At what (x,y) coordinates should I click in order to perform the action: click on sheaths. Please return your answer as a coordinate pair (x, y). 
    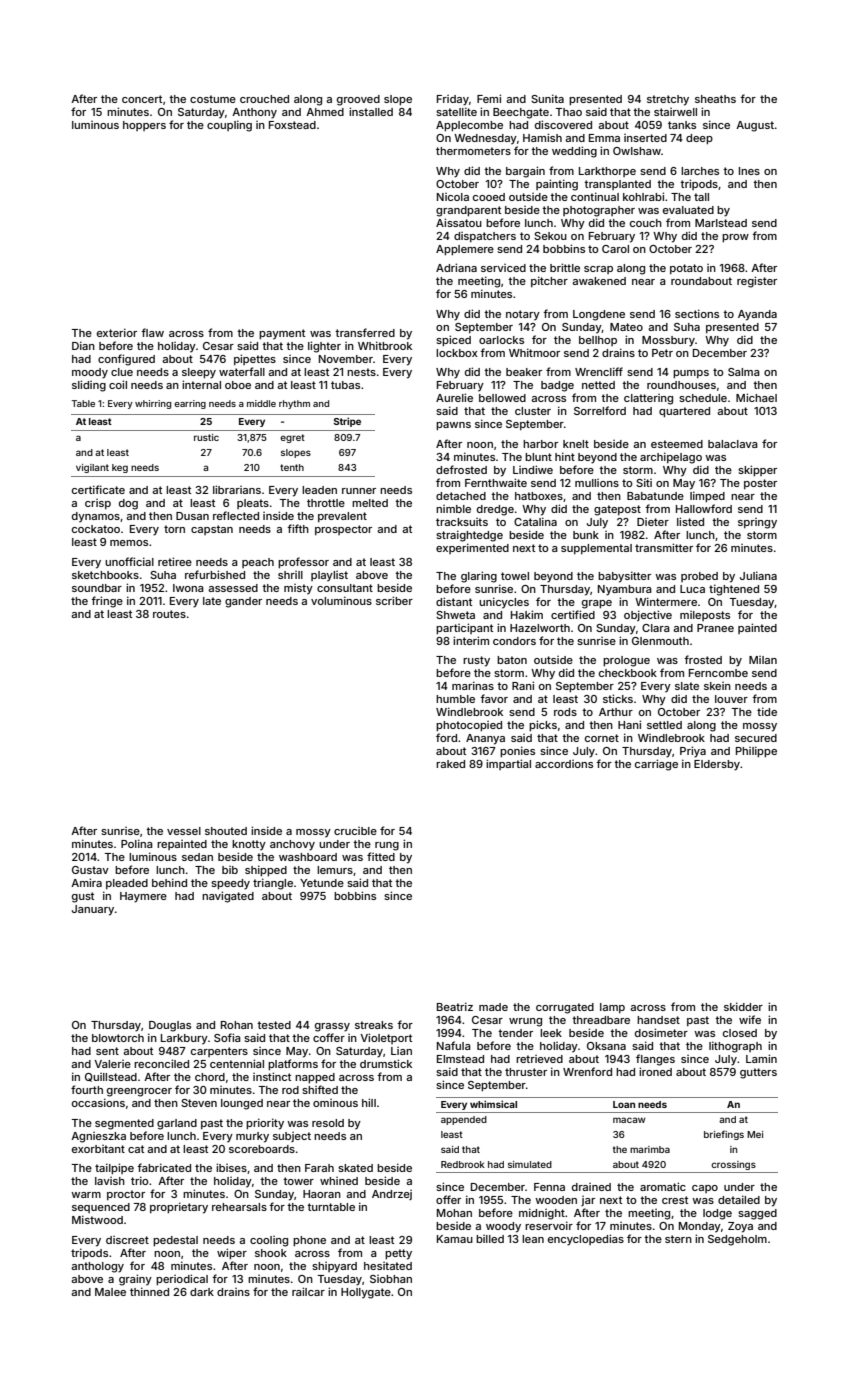
    Looking at the image, I should click on (715, 99).
